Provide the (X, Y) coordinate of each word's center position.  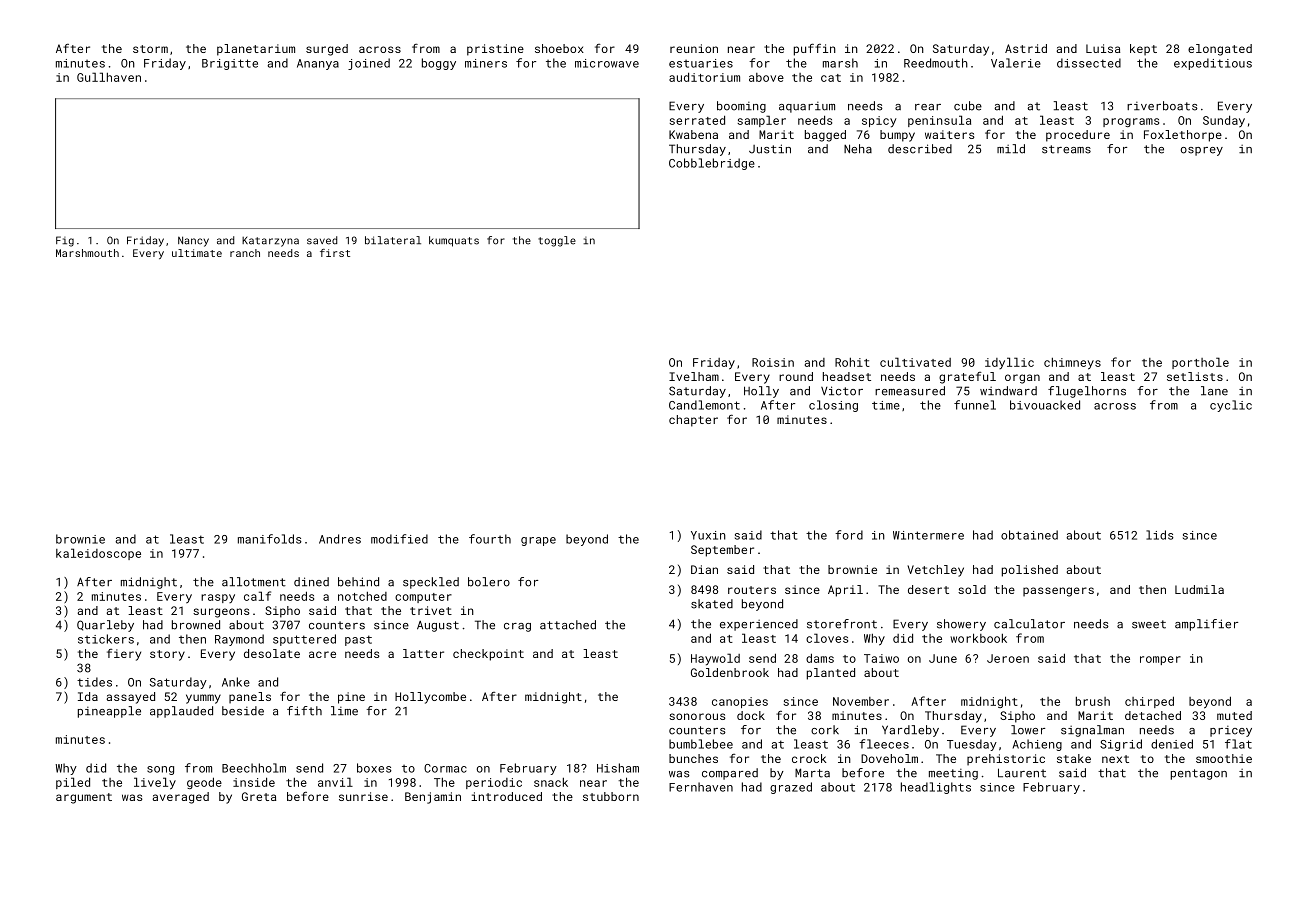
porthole (1200, 363)
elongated (1220, 50)
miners (486, 63)
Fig (65, 241)
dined (311, 582)
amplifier (1206, 625)
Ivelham (694, 376)
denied (1172, 744)
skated (712, 604)
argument (84, 798)
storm (150, 49)
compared (730, 774)
